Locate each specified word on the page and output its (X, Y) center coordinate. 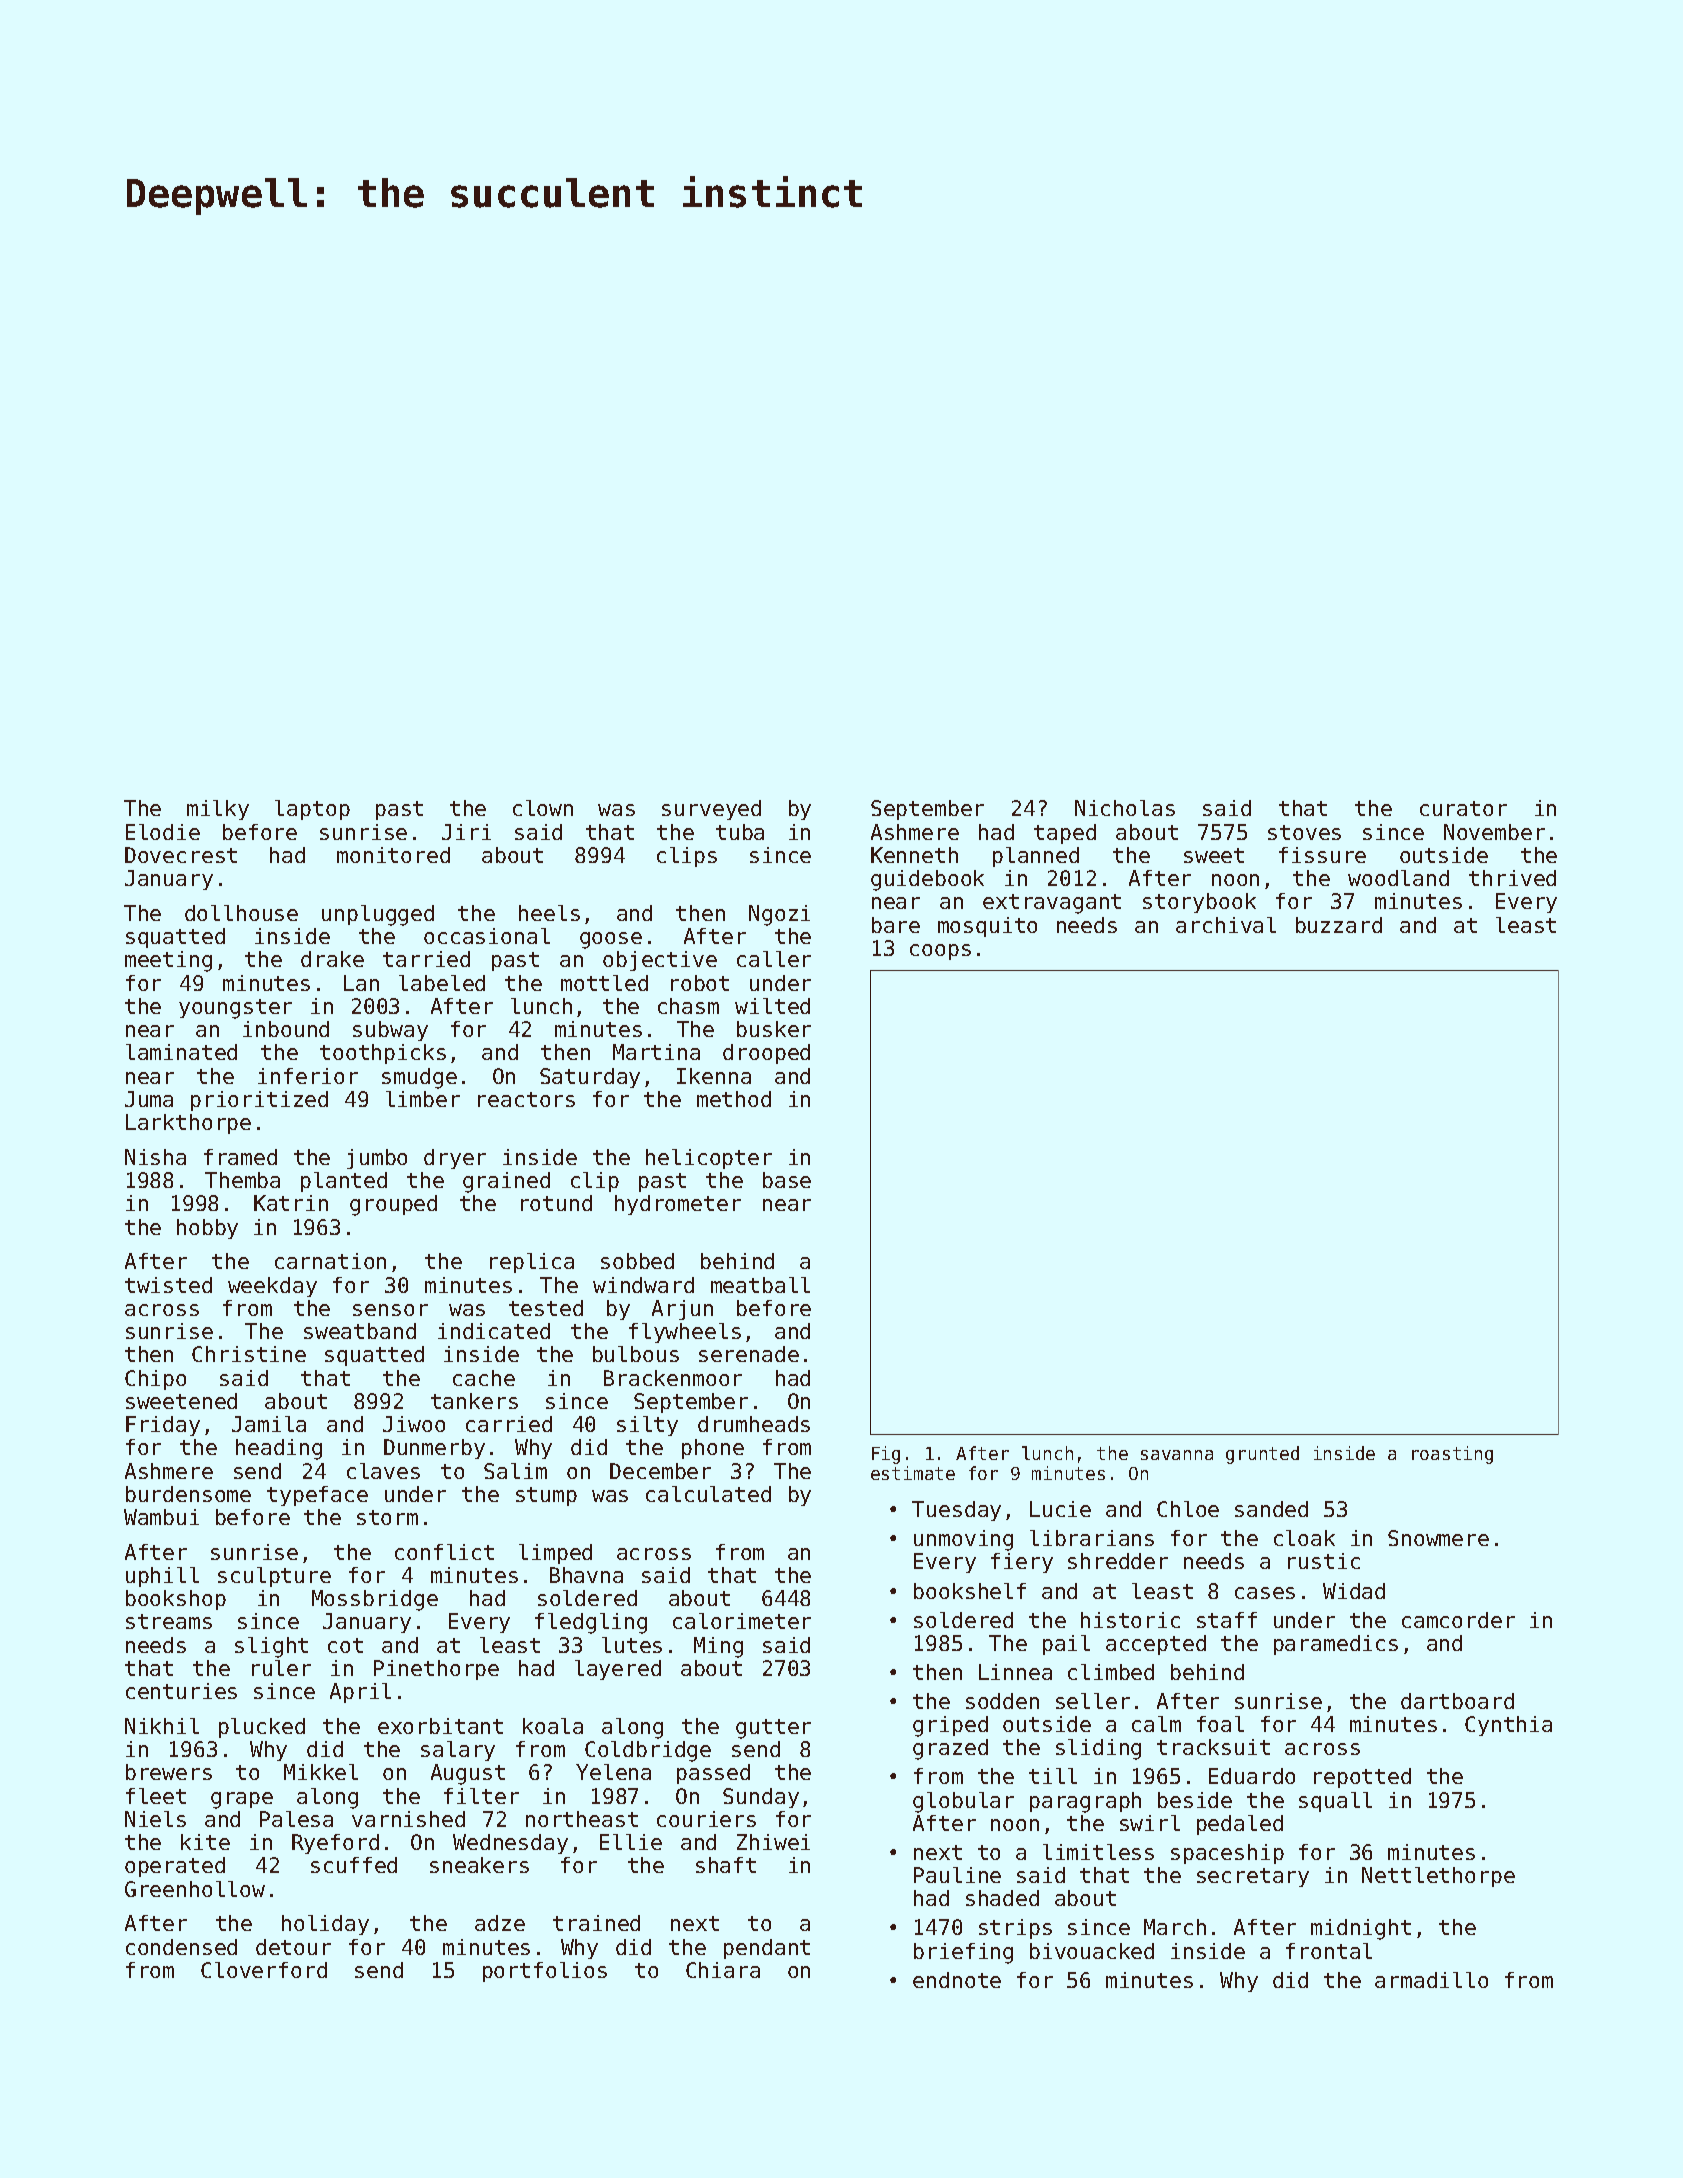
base (787, 1180)
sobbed (637, 1261)
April (360, 1693)
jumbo (377, 1159)
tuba (740, 832)
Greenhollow (195, 1889)
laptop (312, 810)
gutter (773, 1729)
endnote (957, 1980)
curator (1463, 808)
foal (1220, 1724)
